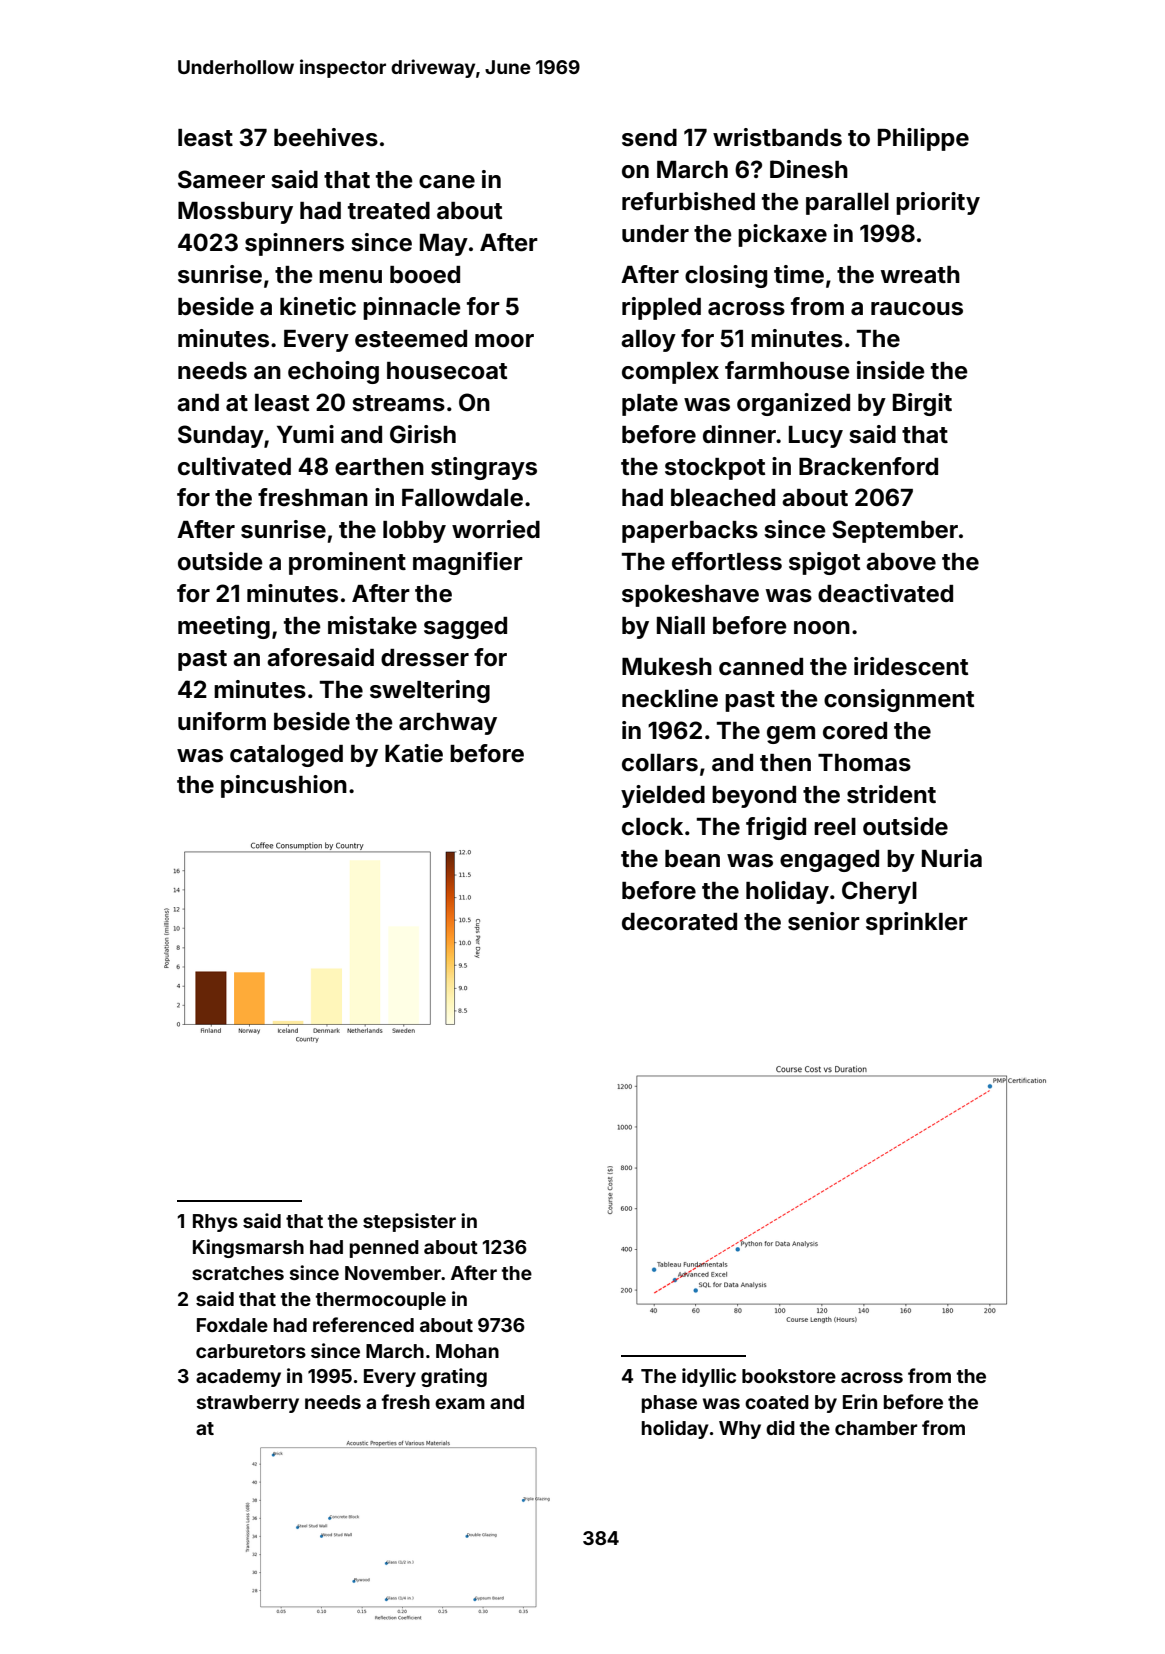 The width and height of the screenshot is (1165, 1654). What do you see at coordinates (679, 922) in the screenshot?
I see `decorated` at bounding box center [679, 922].
